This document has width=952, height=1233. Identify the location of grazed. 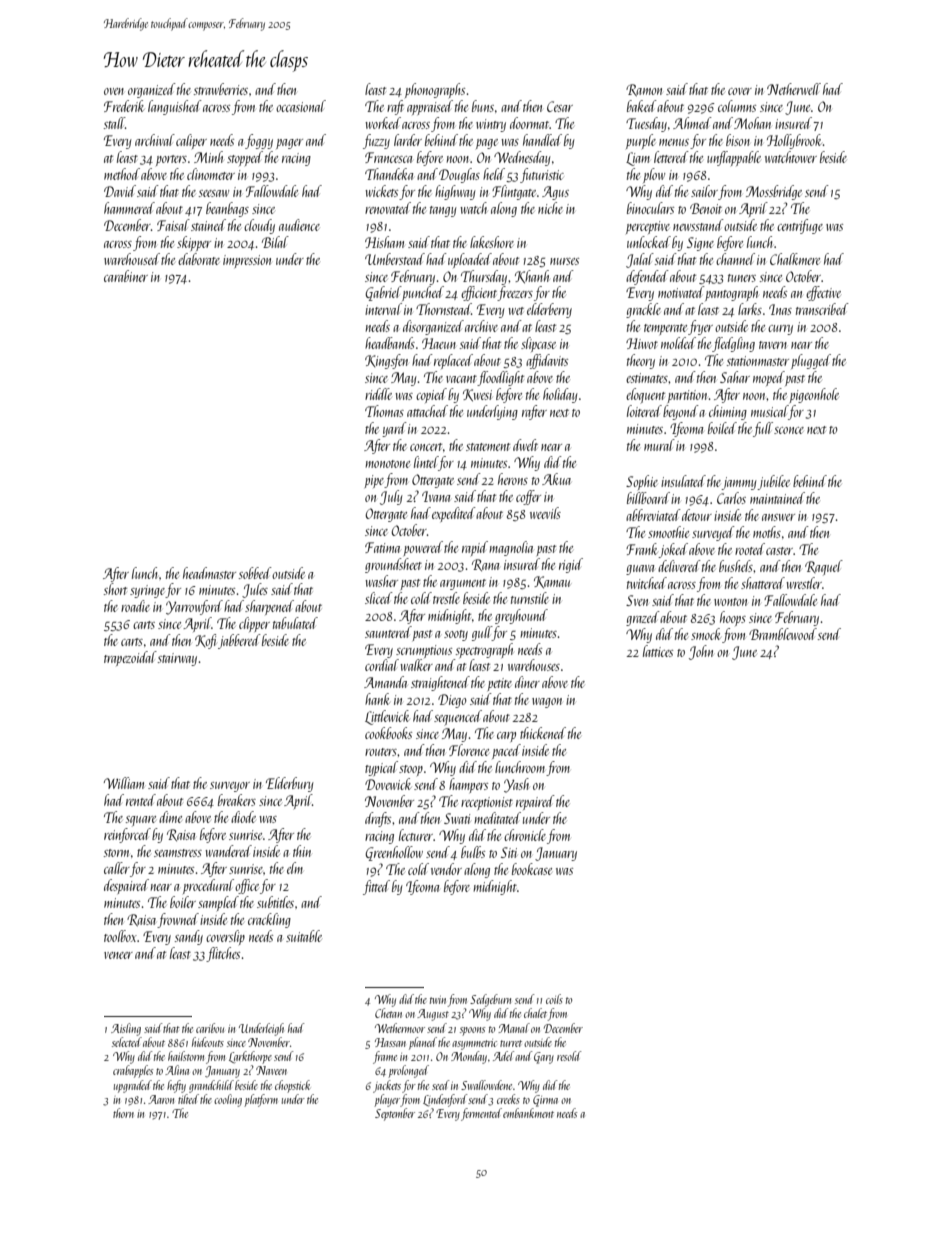
(643, 618).
